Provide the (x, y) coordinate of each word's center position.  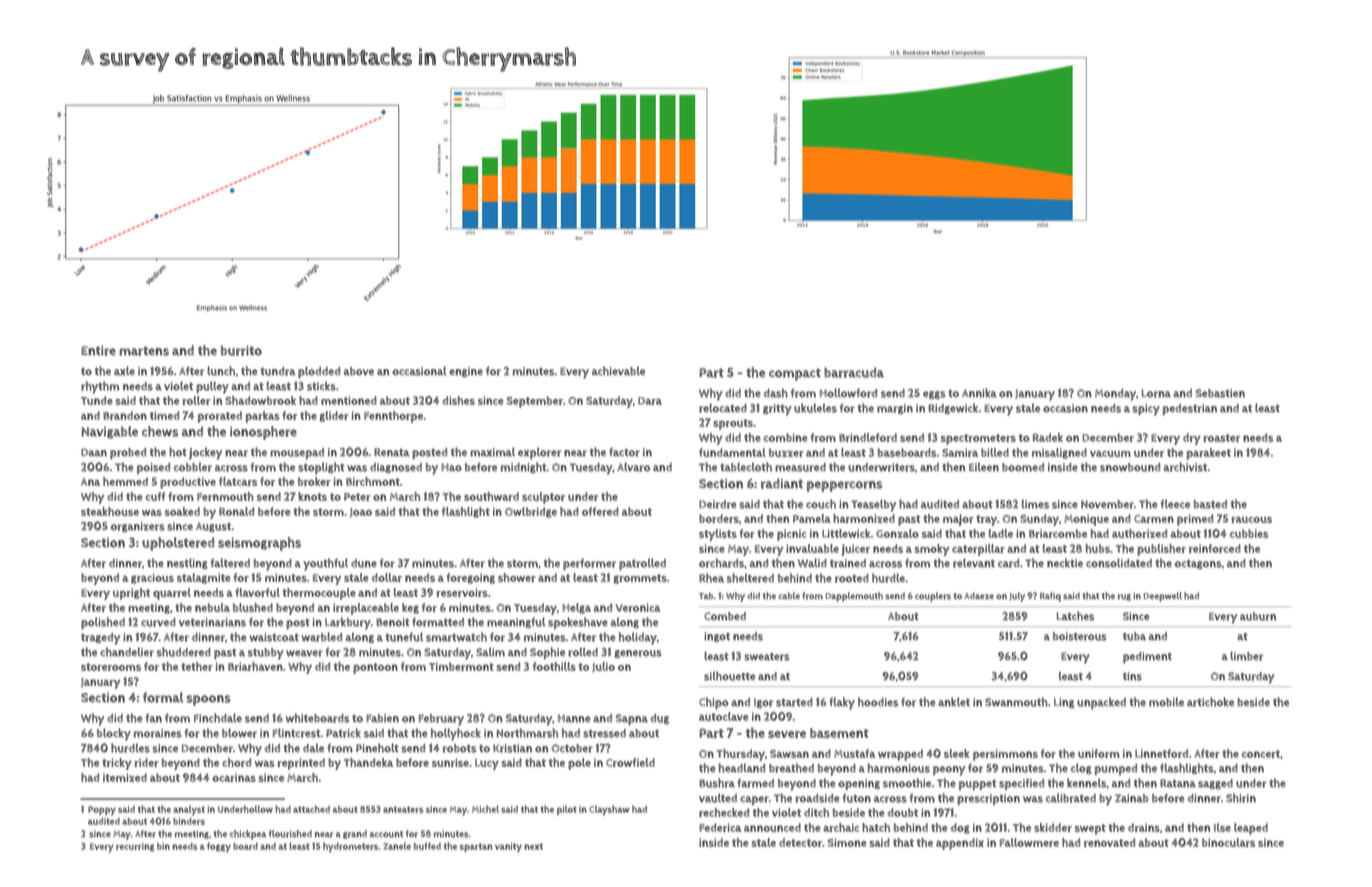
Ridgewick (953, 408)
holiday (638, 638)
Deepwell (1163, 597)
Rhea (711, 578)
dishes (458, 400)
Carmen (1154, 519)
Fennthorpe (393, 417)
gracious (152, 578)
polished (103, 623)
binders (189, 821)
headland (741, 768)
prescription (988, 799)
